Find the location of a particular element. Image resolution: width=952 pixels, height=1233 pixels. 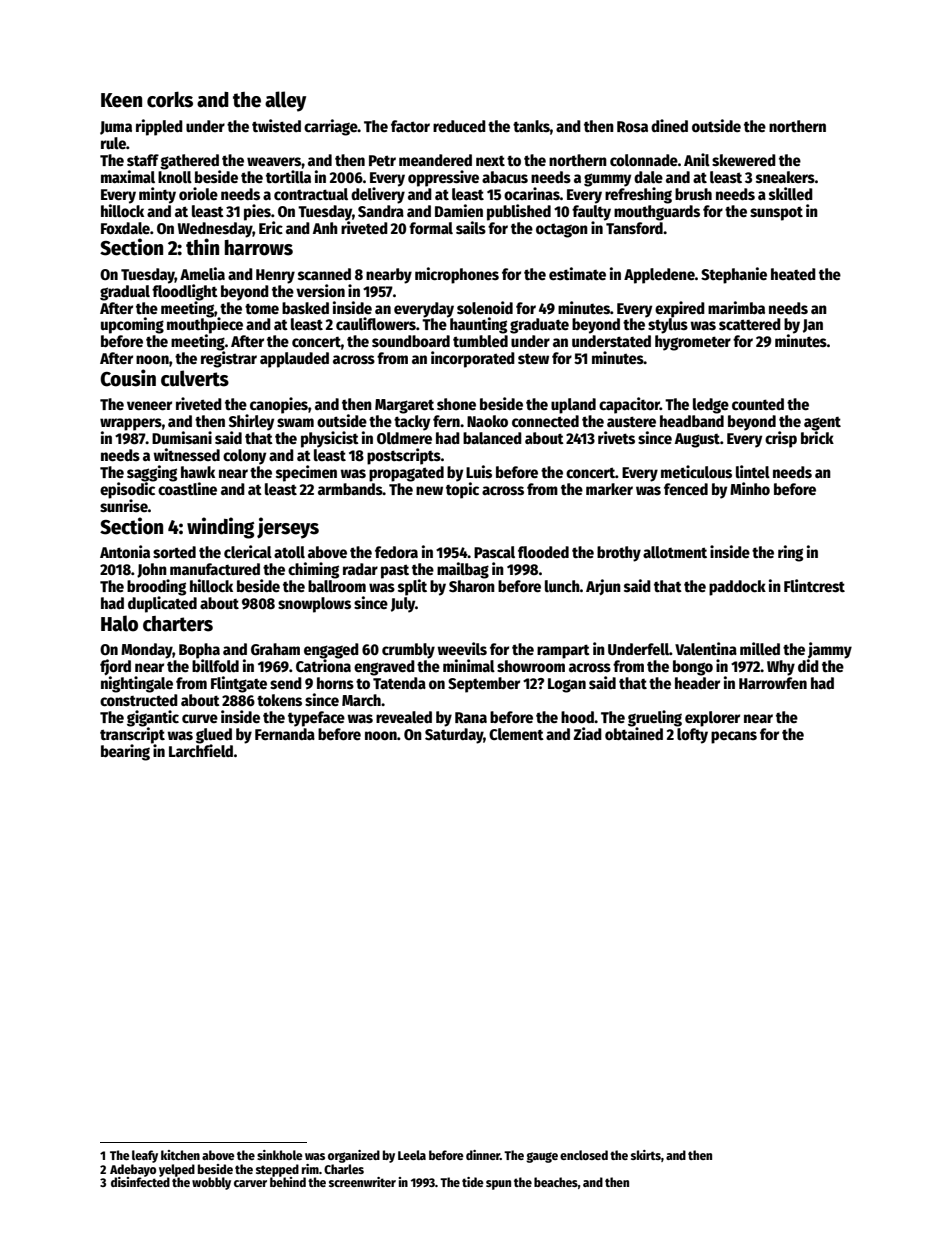

Ziad is located at coordinates (587, 733).
